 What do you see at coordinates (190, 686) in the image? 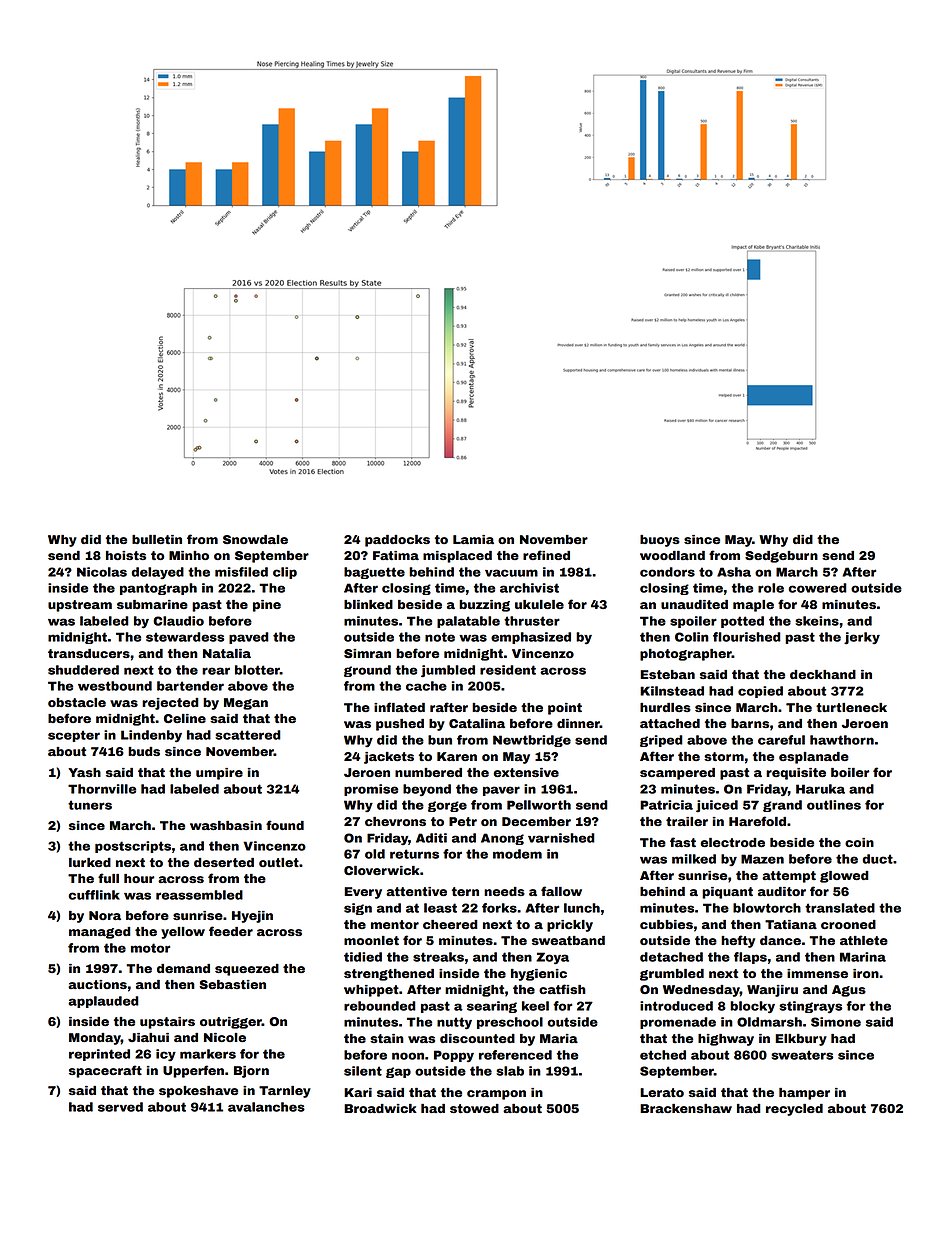
I see `bartender` at bounding box center [190, 686].
